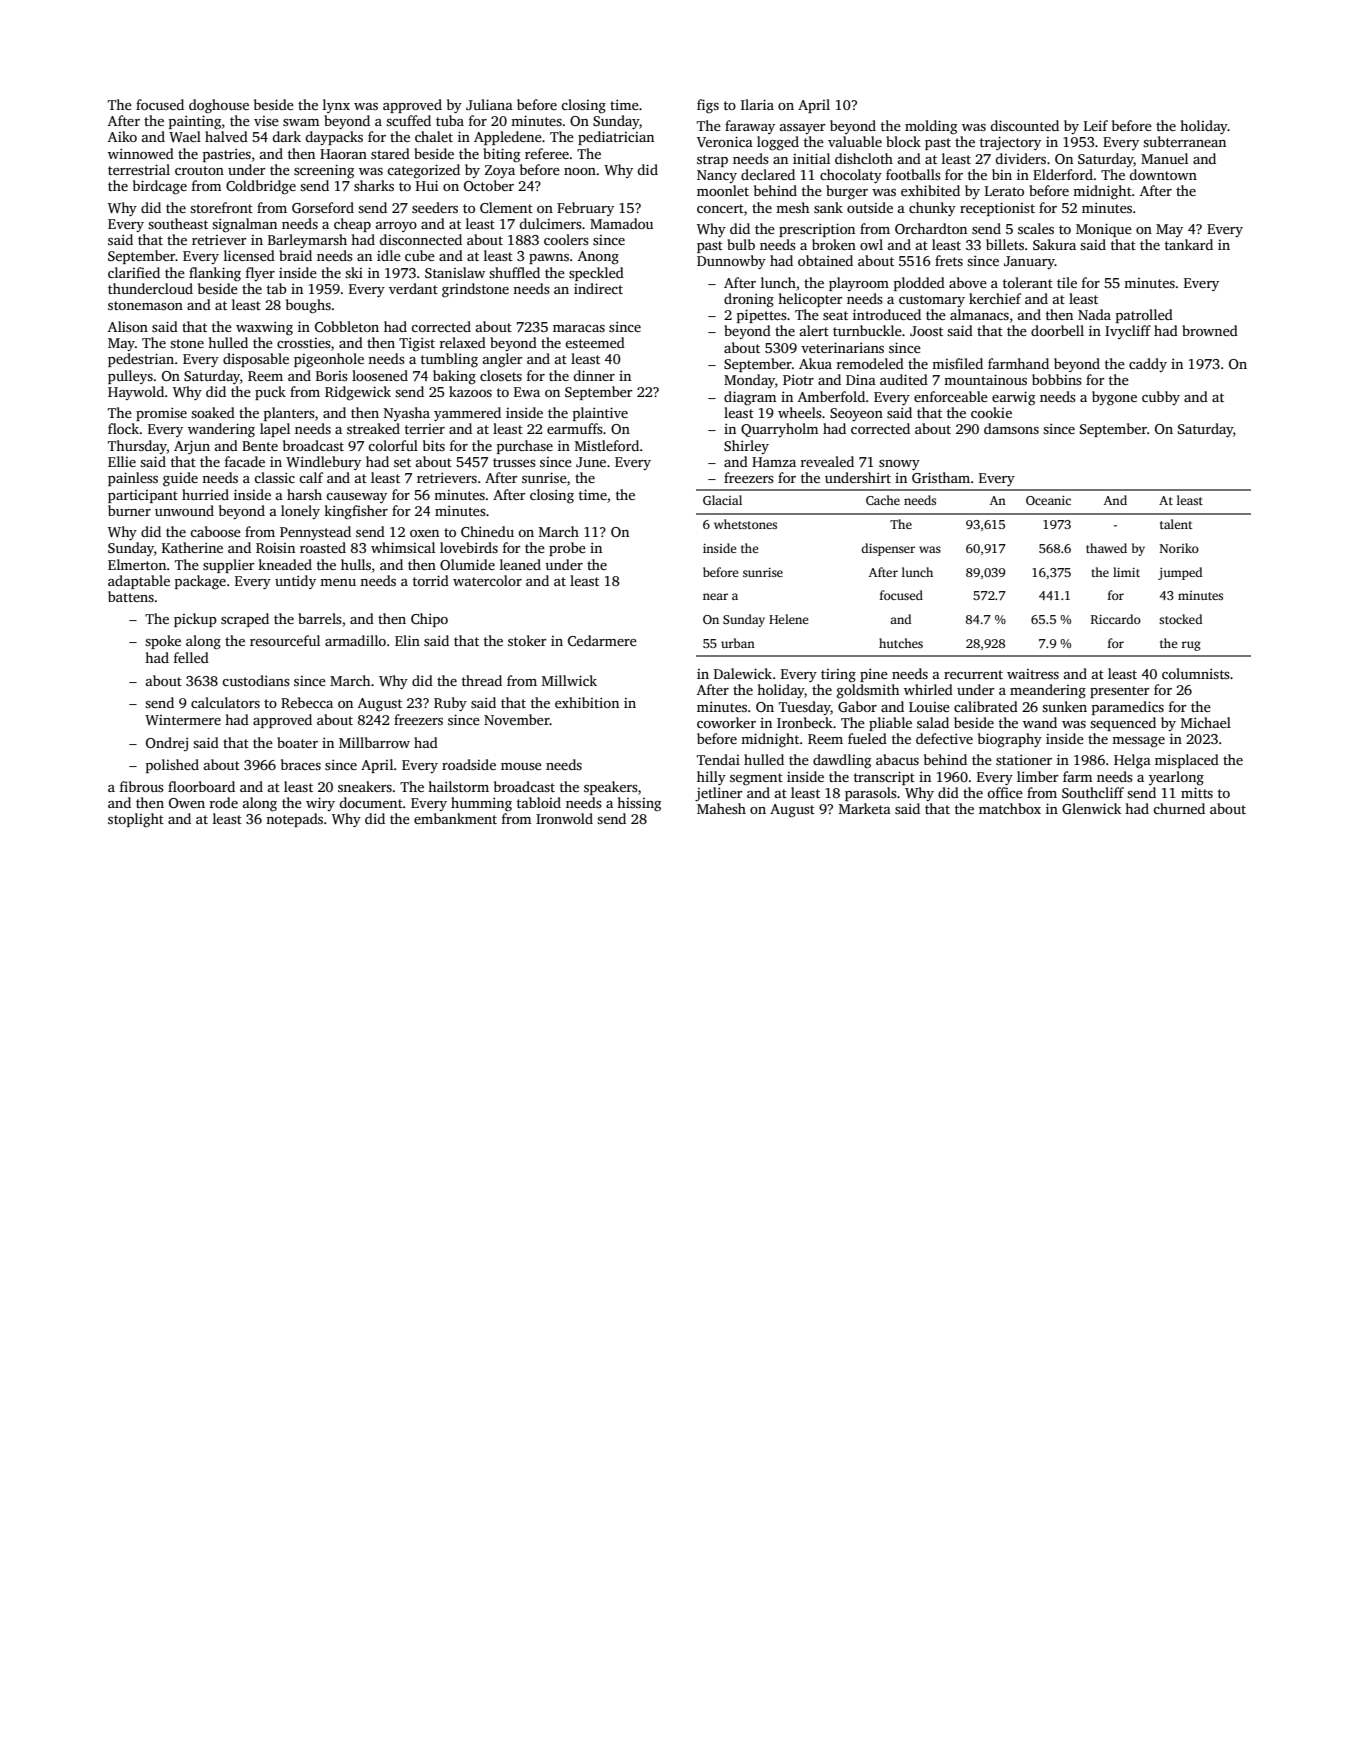 This screenshot has width=1359, height=1759. Describe the element at coordinates (611, 788) in the screenshot. I see `speakers` at that location.
